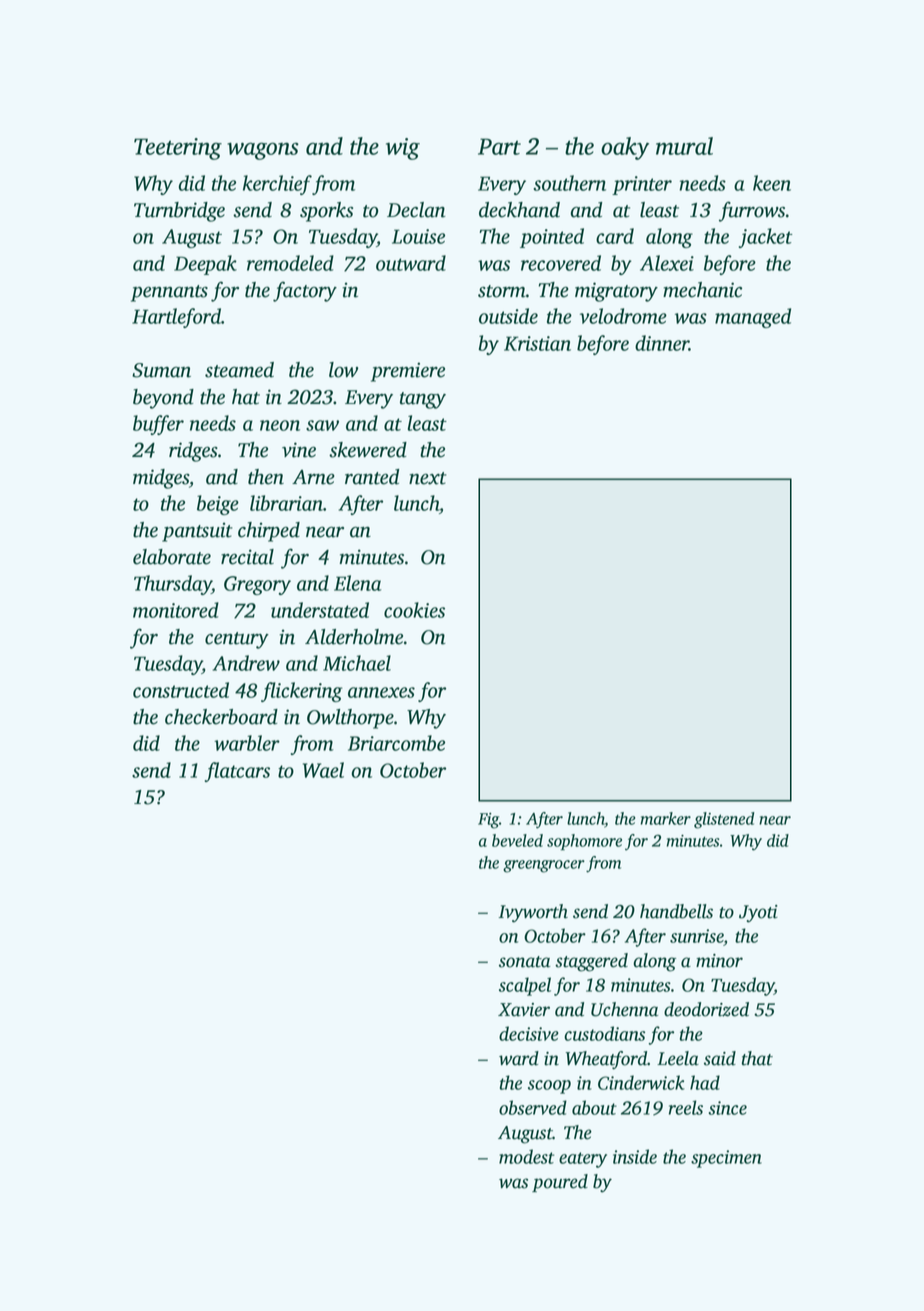 The height and width of the screenshot is (1311, 924). Describe the element at coordinates (169, 293) in the screenshot. I see `pennants` at that location.
